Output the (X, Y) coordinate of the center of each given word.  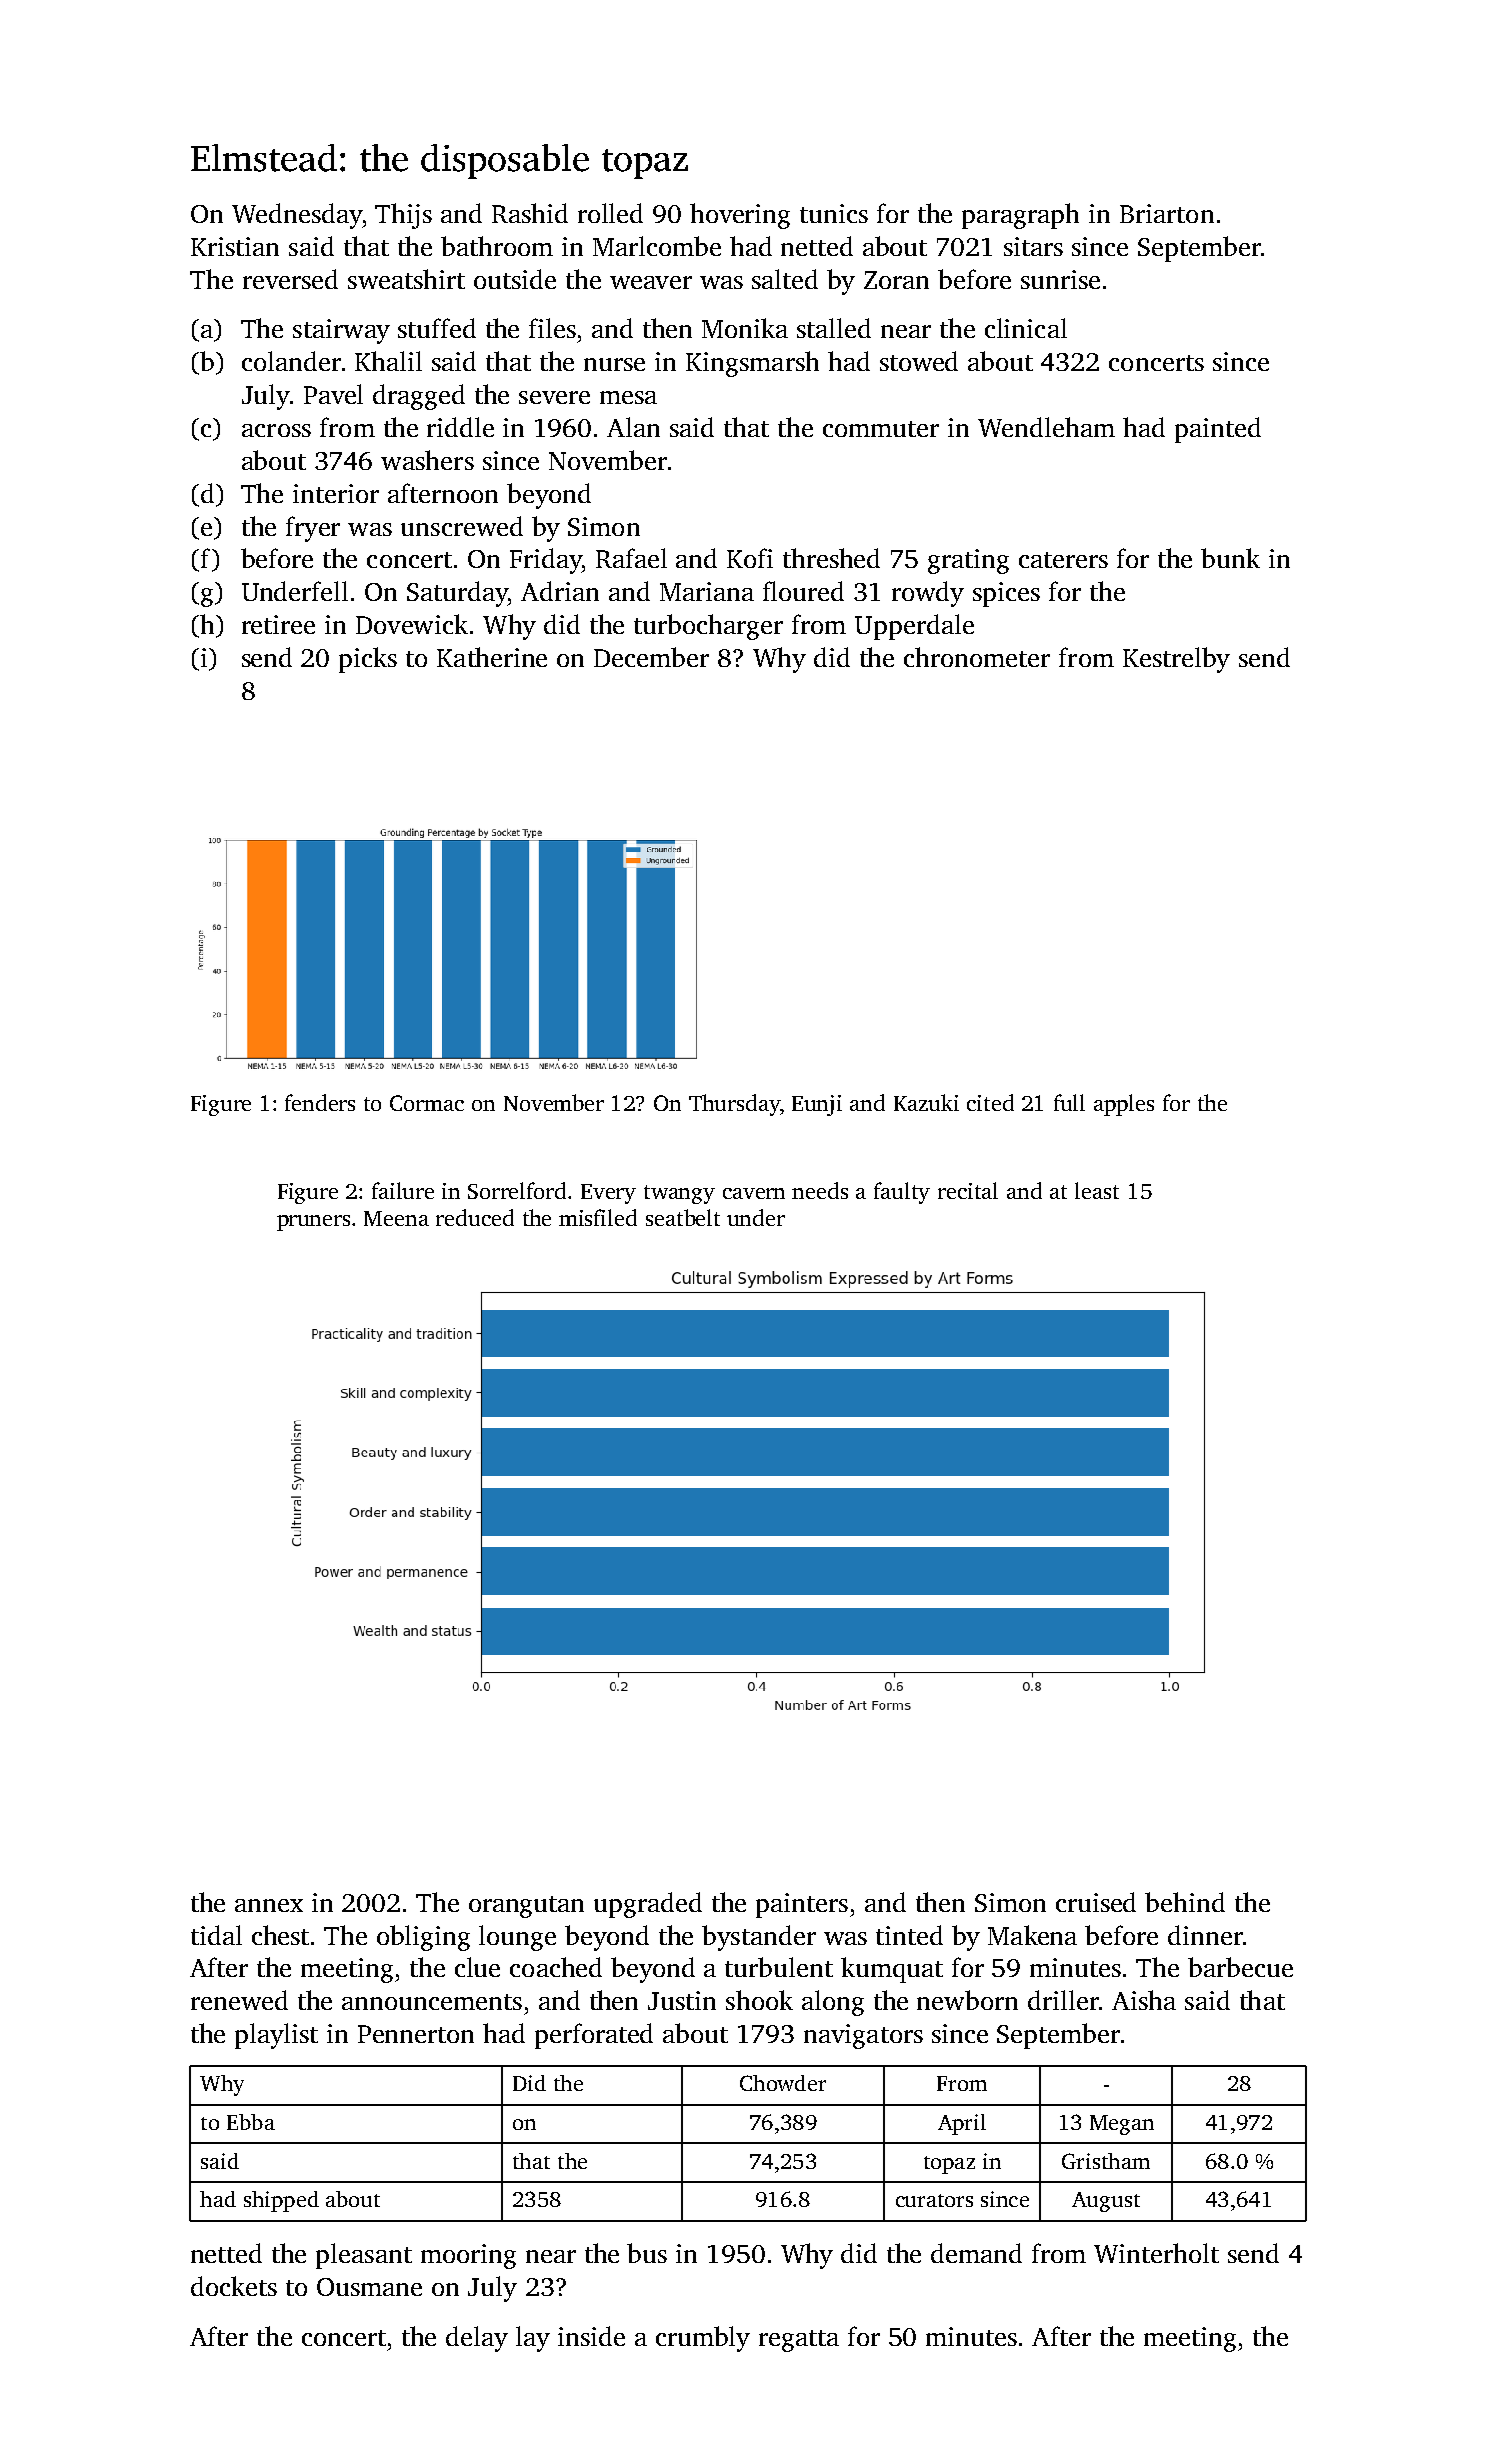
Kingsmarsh (752, 364)
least (1097, 1190)
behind (1185, 1902)
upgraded (648, 1905)
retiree (278, 624)
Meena (396, 1218)
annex (269, 1905)
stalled (834, 328)
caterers (1063, 560)
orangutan (526, 1907)
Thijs (403, 216)
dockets (234, 2286)
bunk (1230, 558)
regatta (799, 2341)
